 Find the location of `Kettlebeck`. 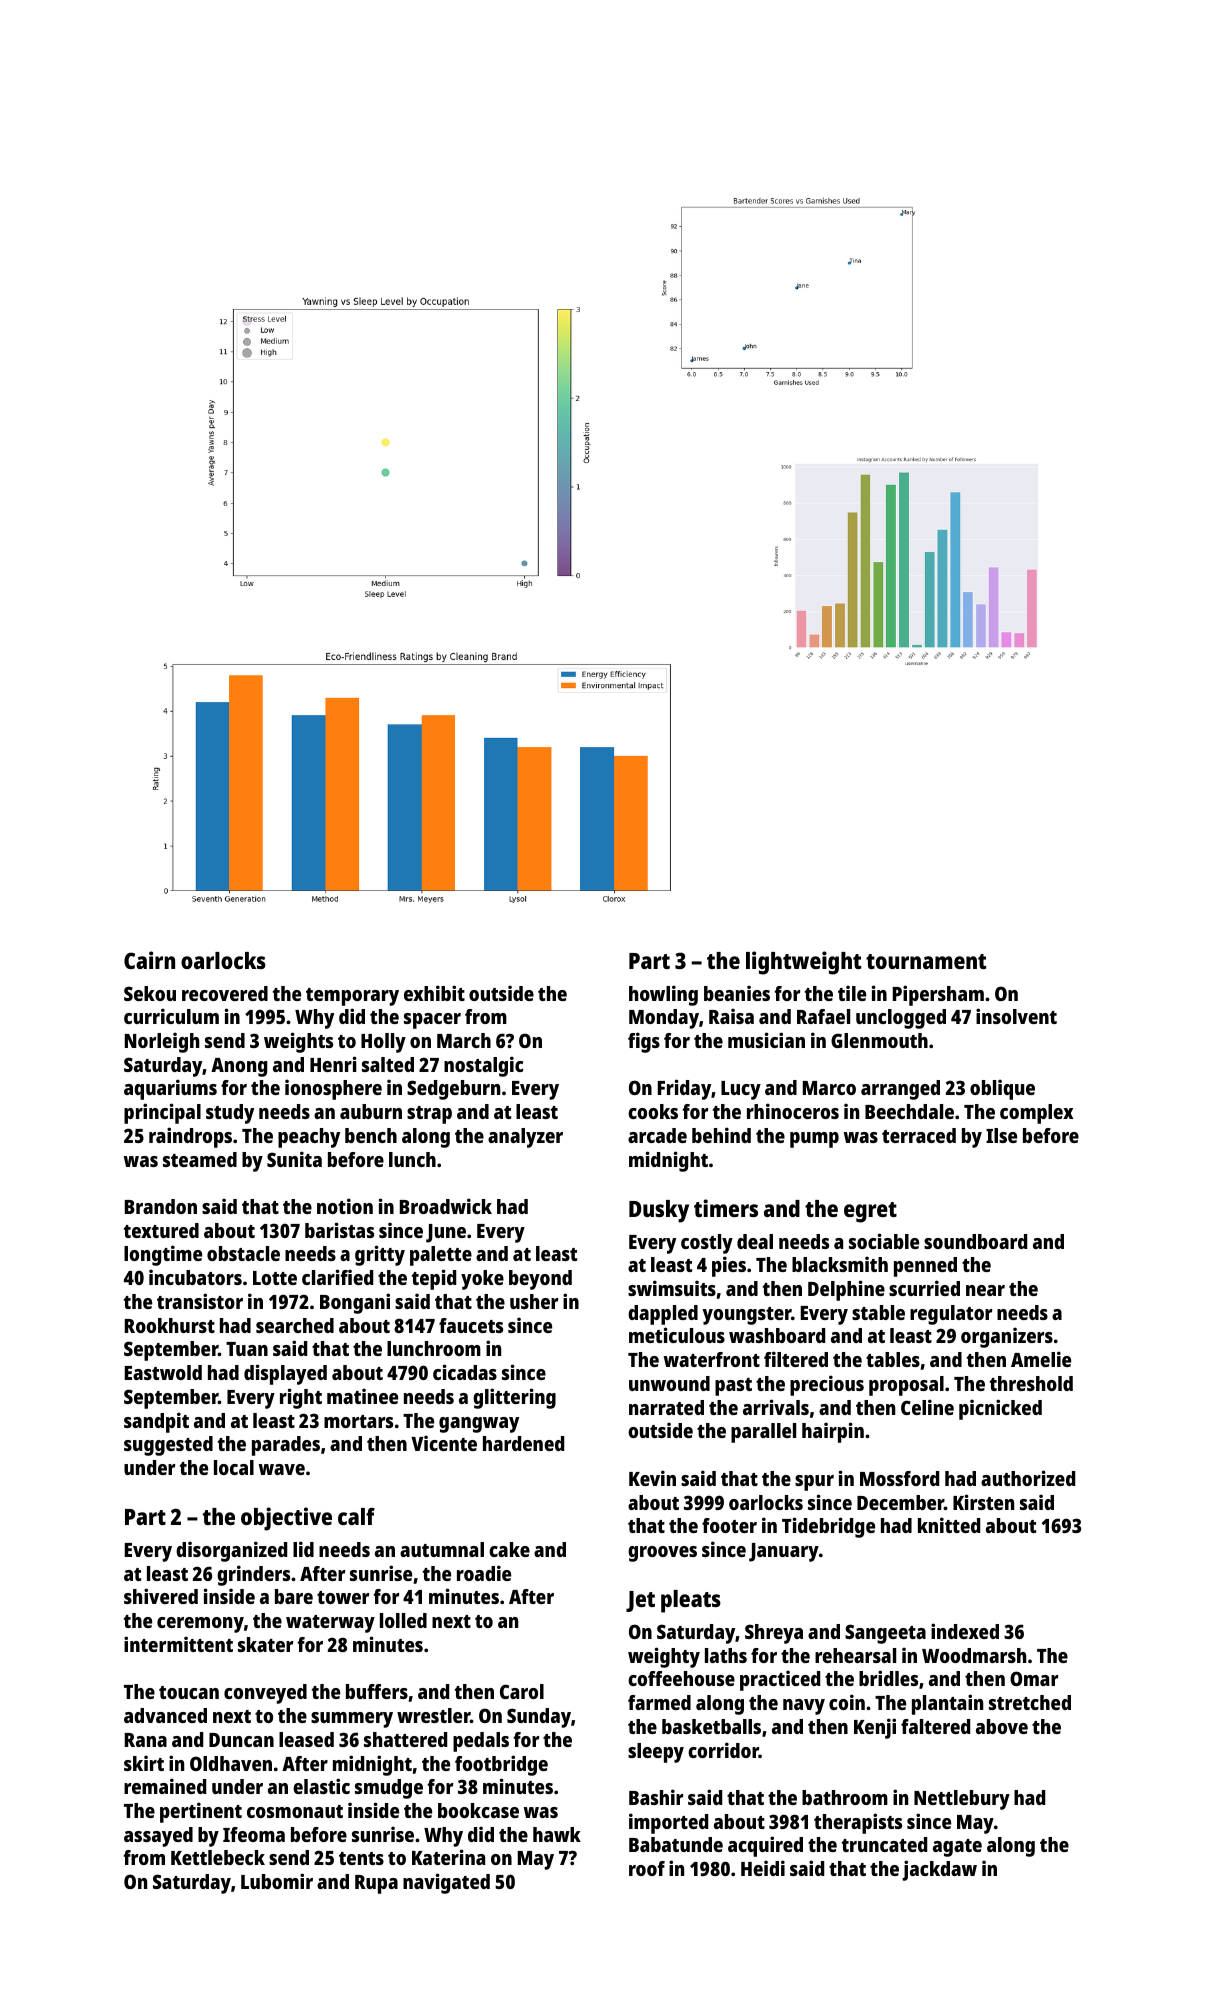

Kettlebeck is located at coordinates (218, 1857).
